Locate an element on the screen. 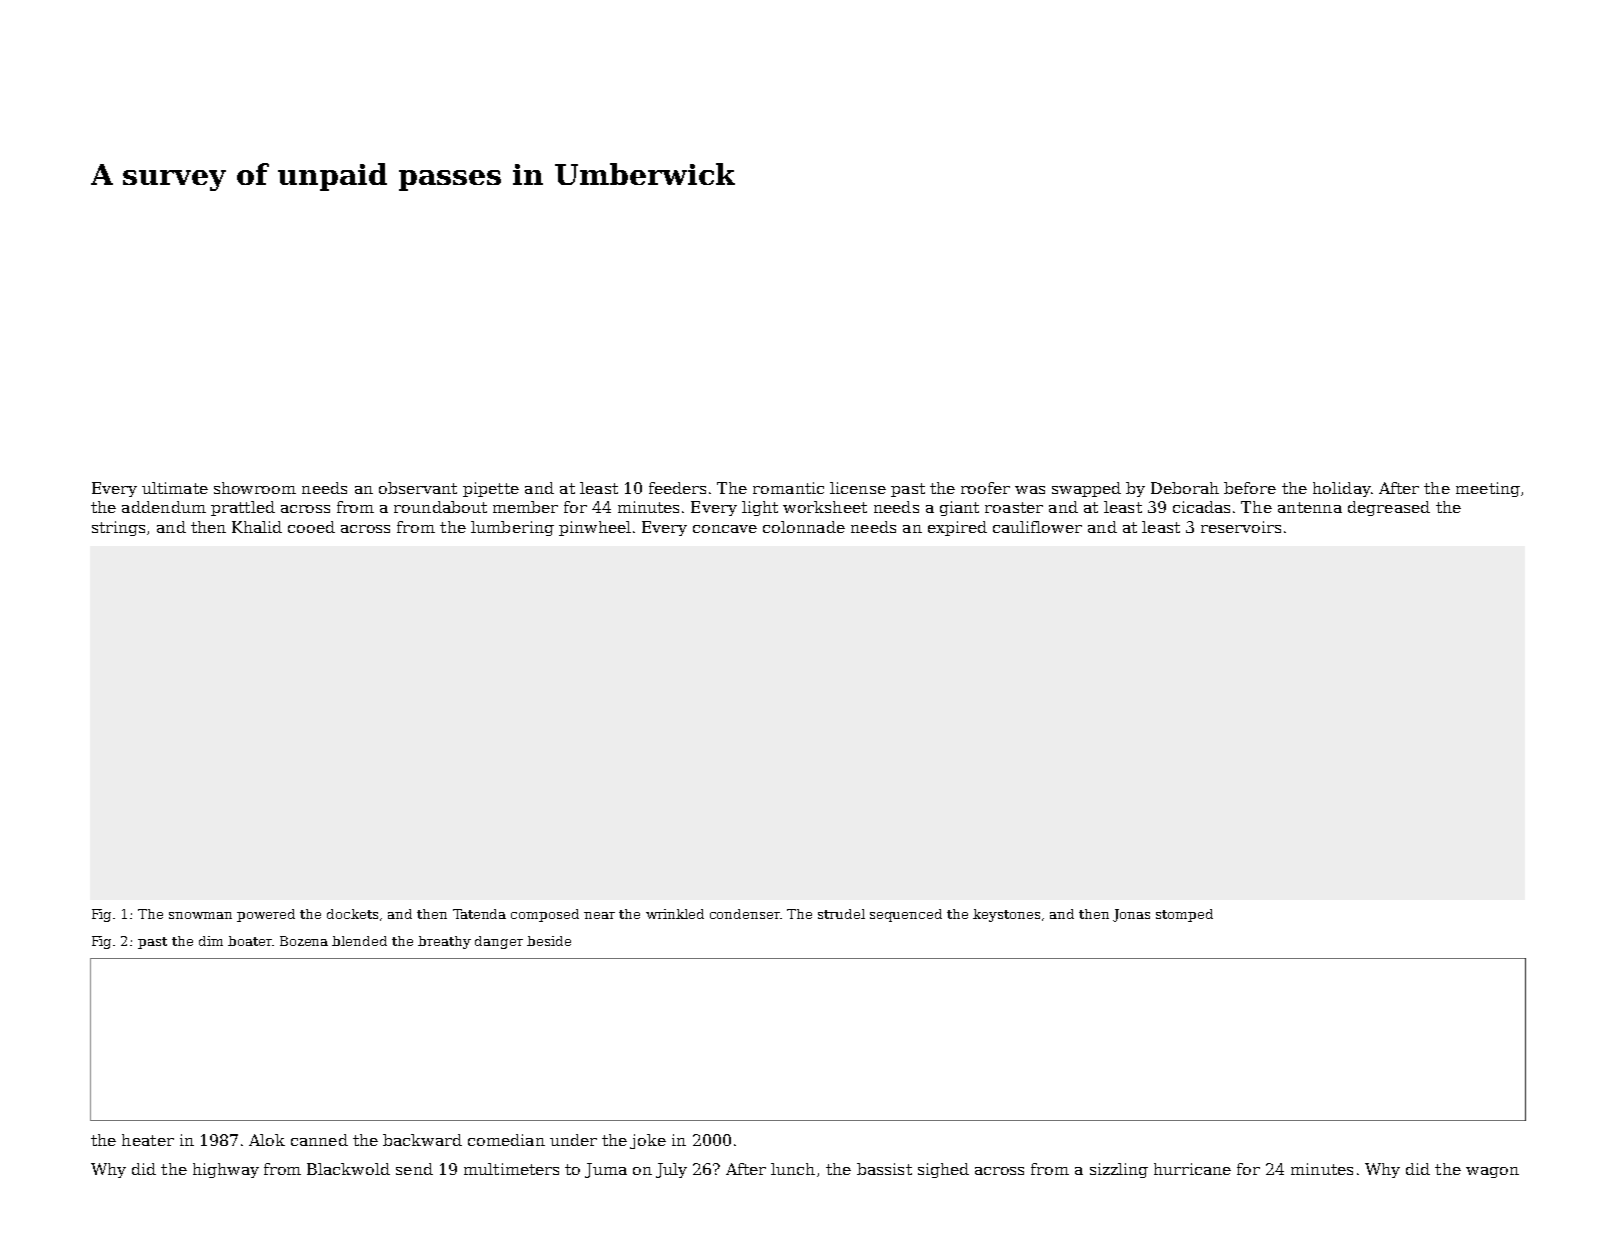 Image resolution: width=1616 pixels, height=1248 pixels. Jonas is located at coordinates (1131, 915).
